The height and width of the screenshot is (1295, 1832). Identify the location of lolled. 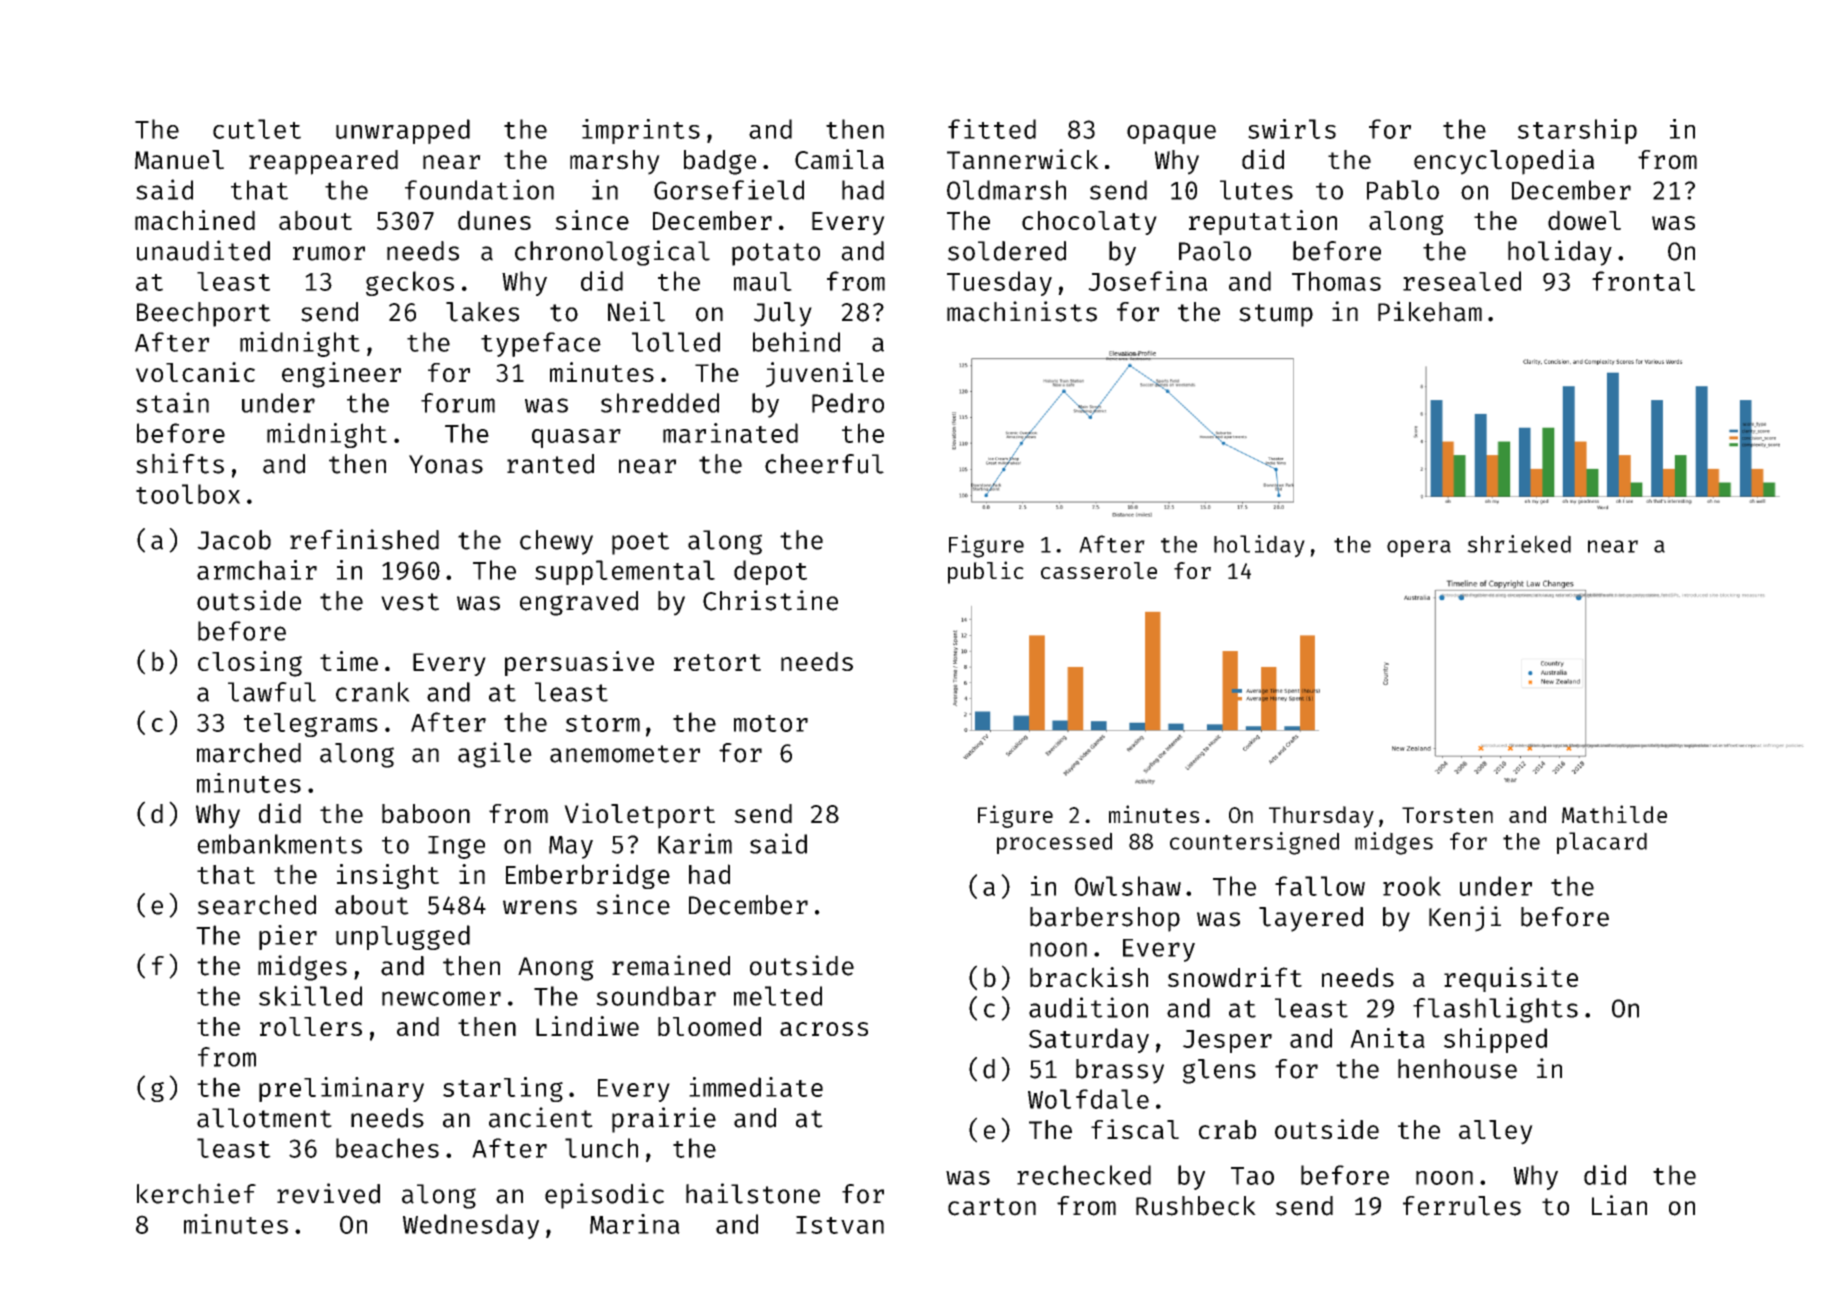
(676, 342).
